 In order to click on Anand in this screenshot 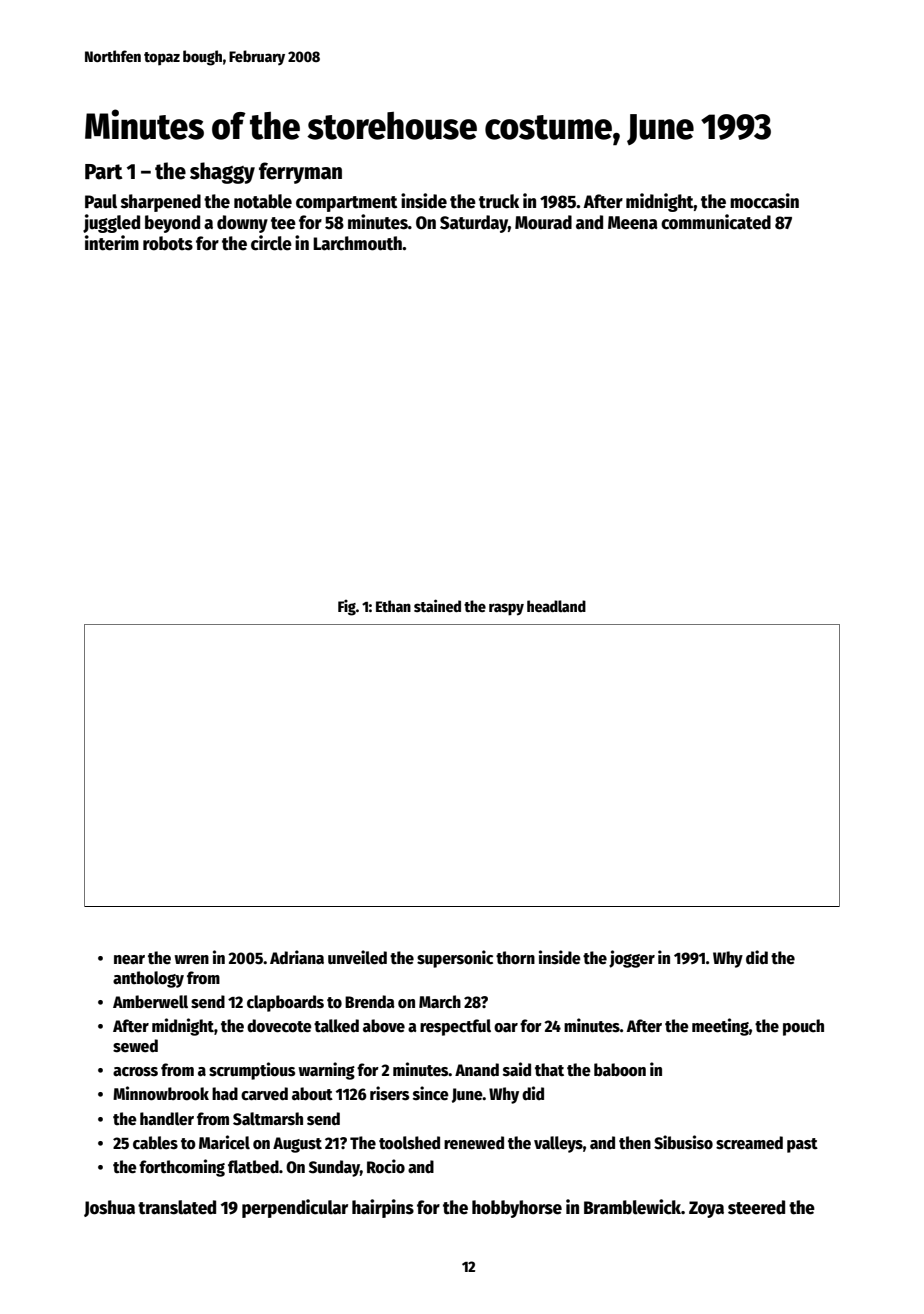, I will do `click(477, 1069)`.
